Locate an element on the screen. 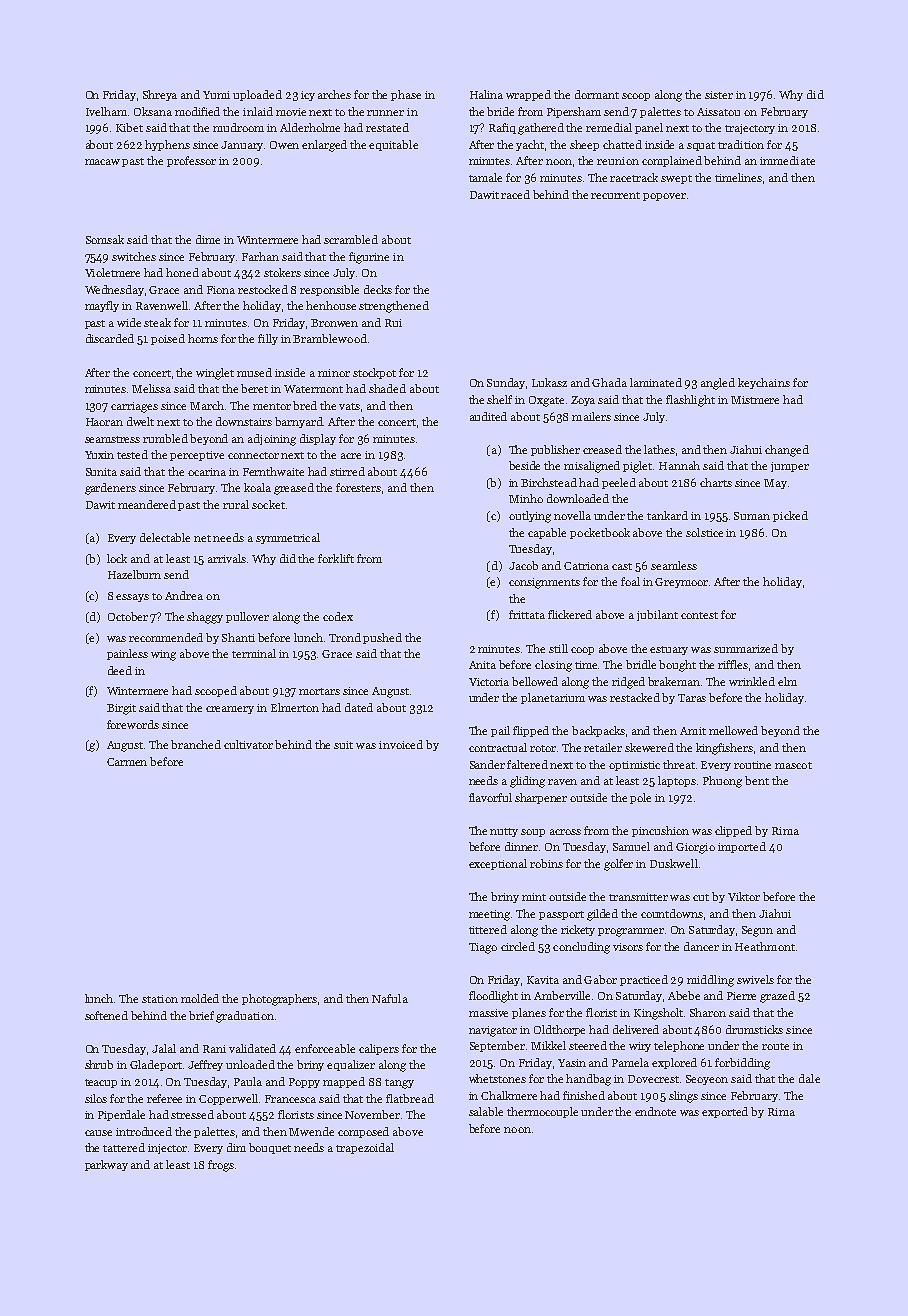  trapezoidal is located at coordinates (365, 1148).
